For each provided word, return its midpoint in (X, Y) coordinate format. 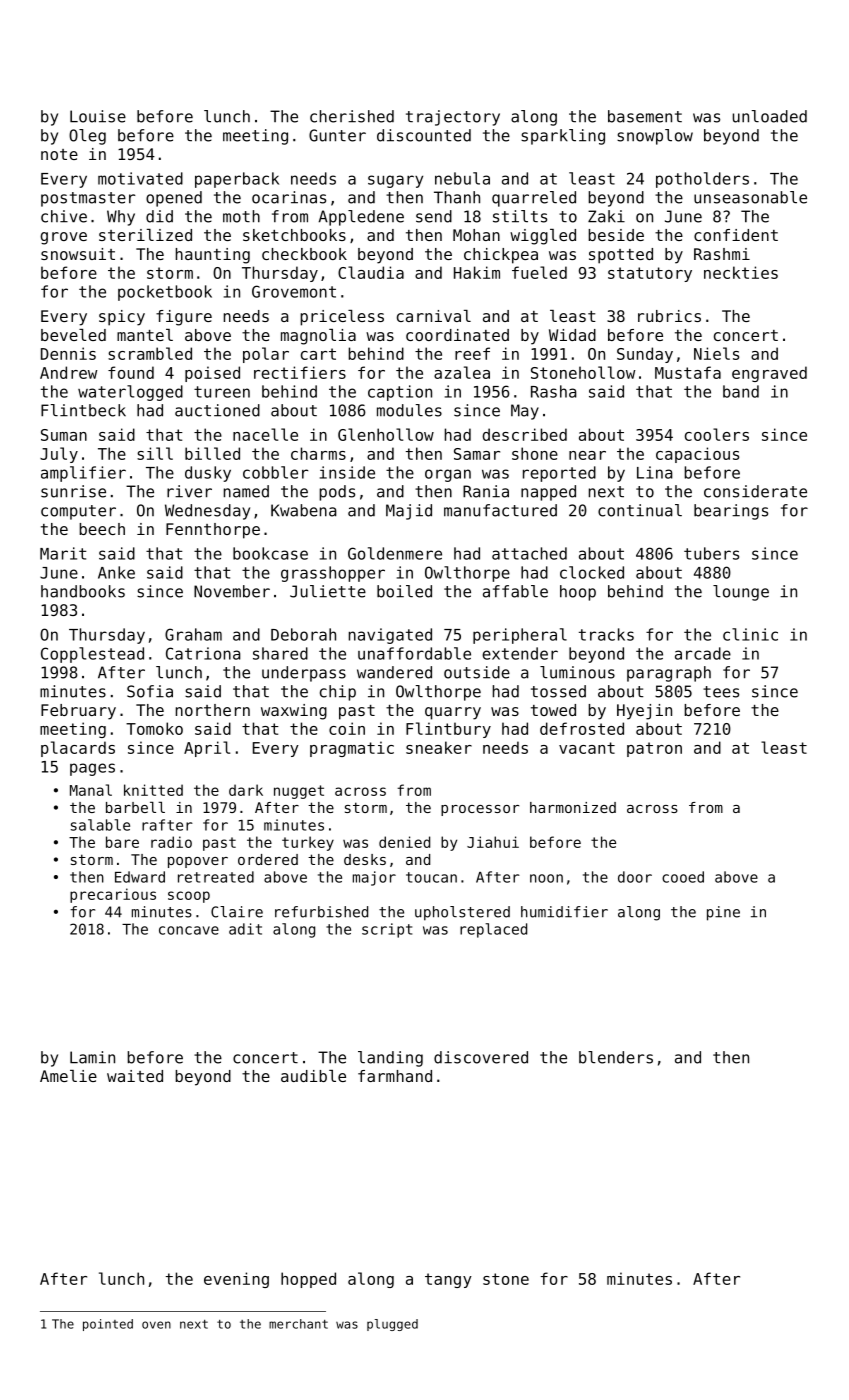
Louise (98, 116)
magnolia (318, 337)
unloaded (770, 116)
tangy (448, 1280)
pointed (108, 1325)
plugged (392, 1325)
